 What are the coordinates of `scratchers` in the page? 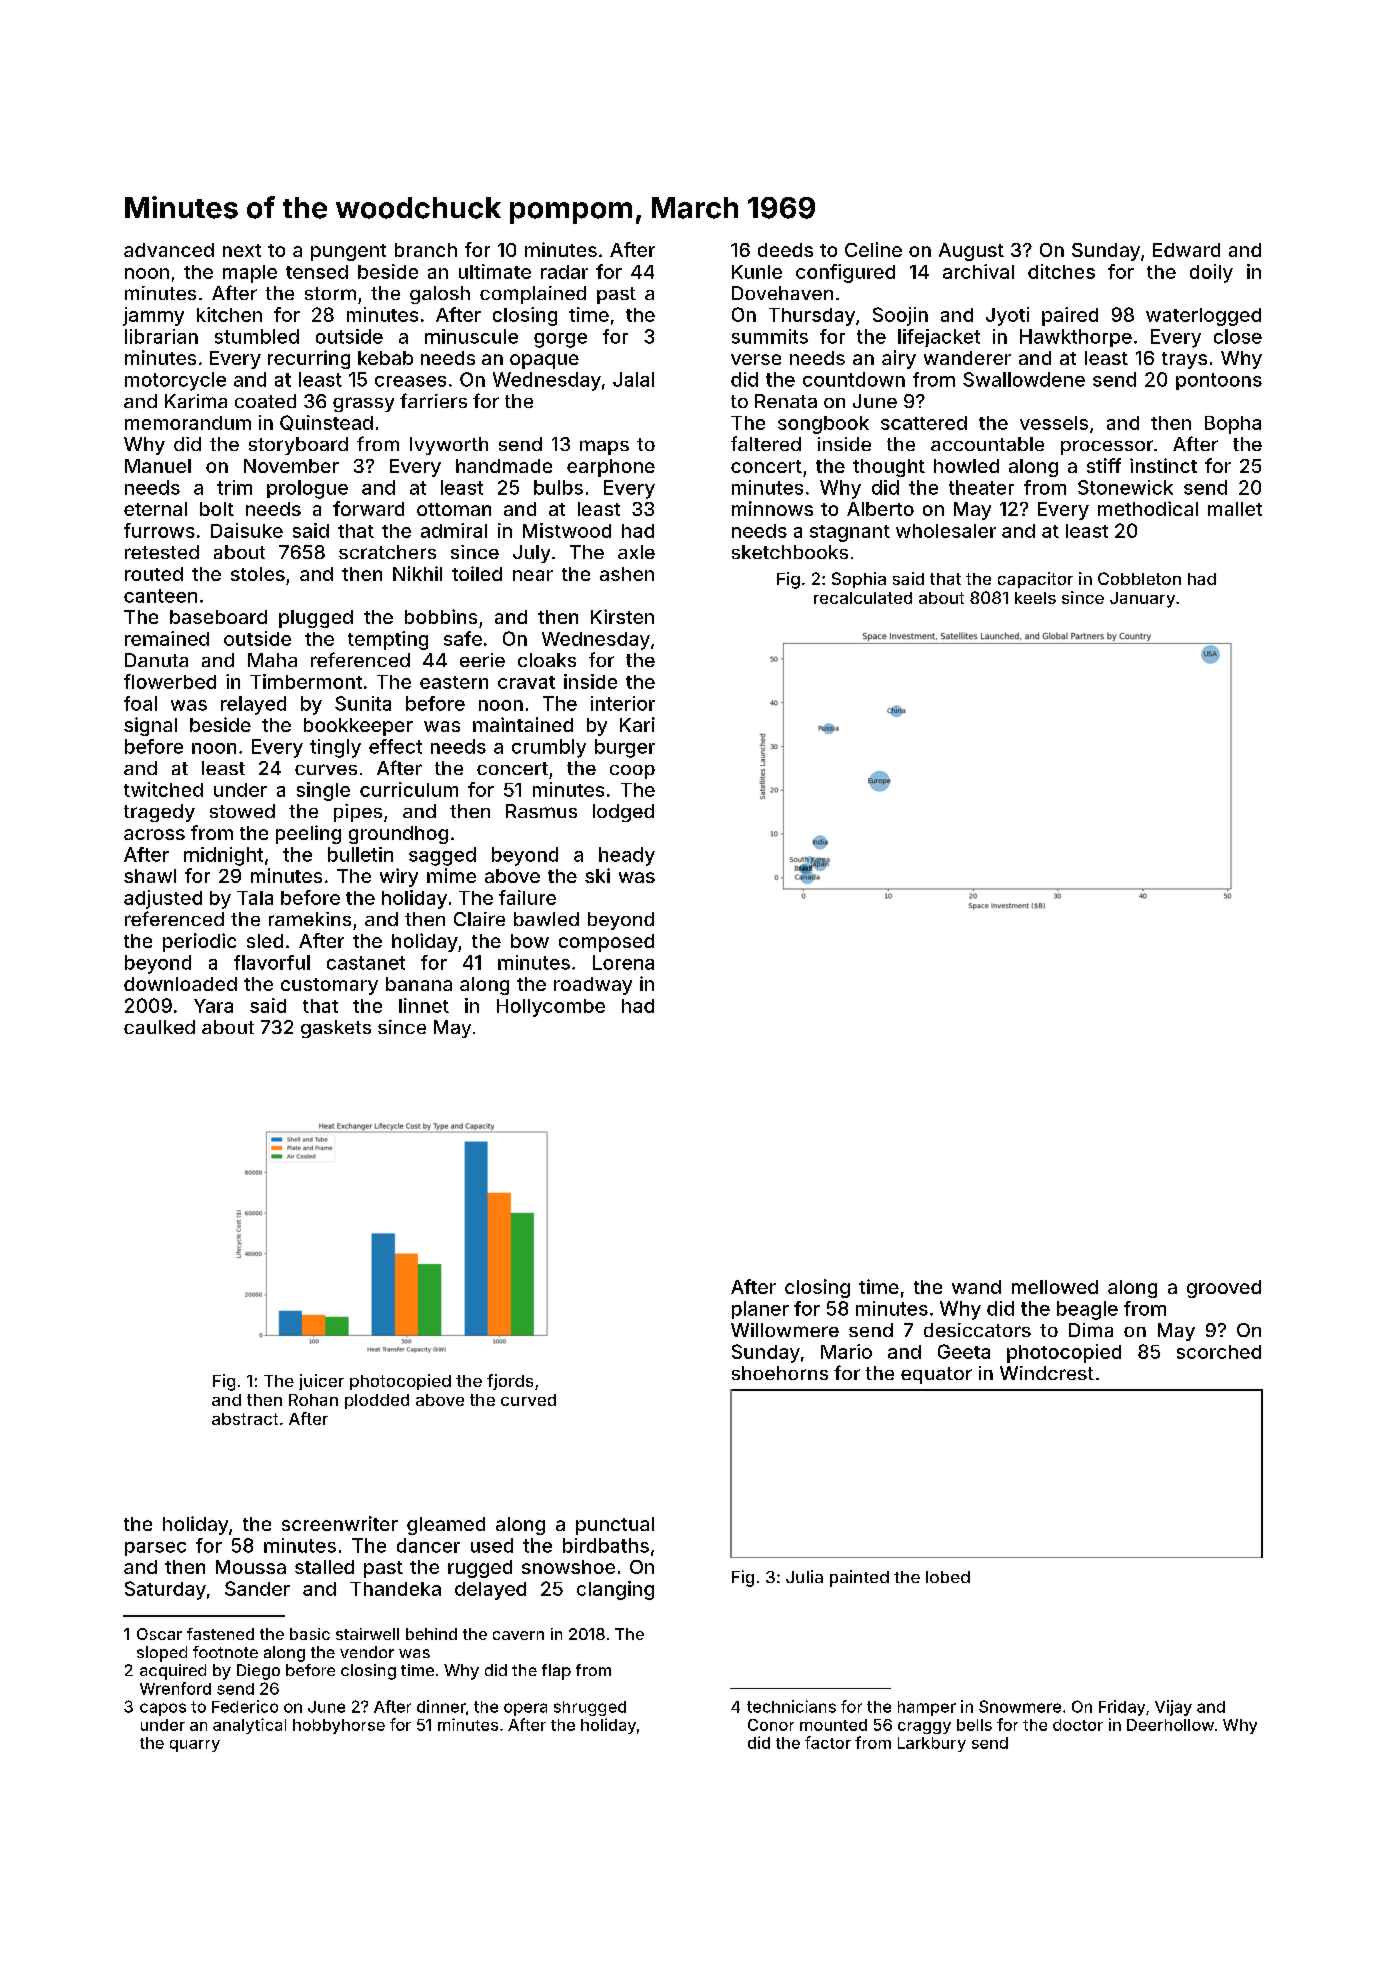 It's located at (387, 552).
